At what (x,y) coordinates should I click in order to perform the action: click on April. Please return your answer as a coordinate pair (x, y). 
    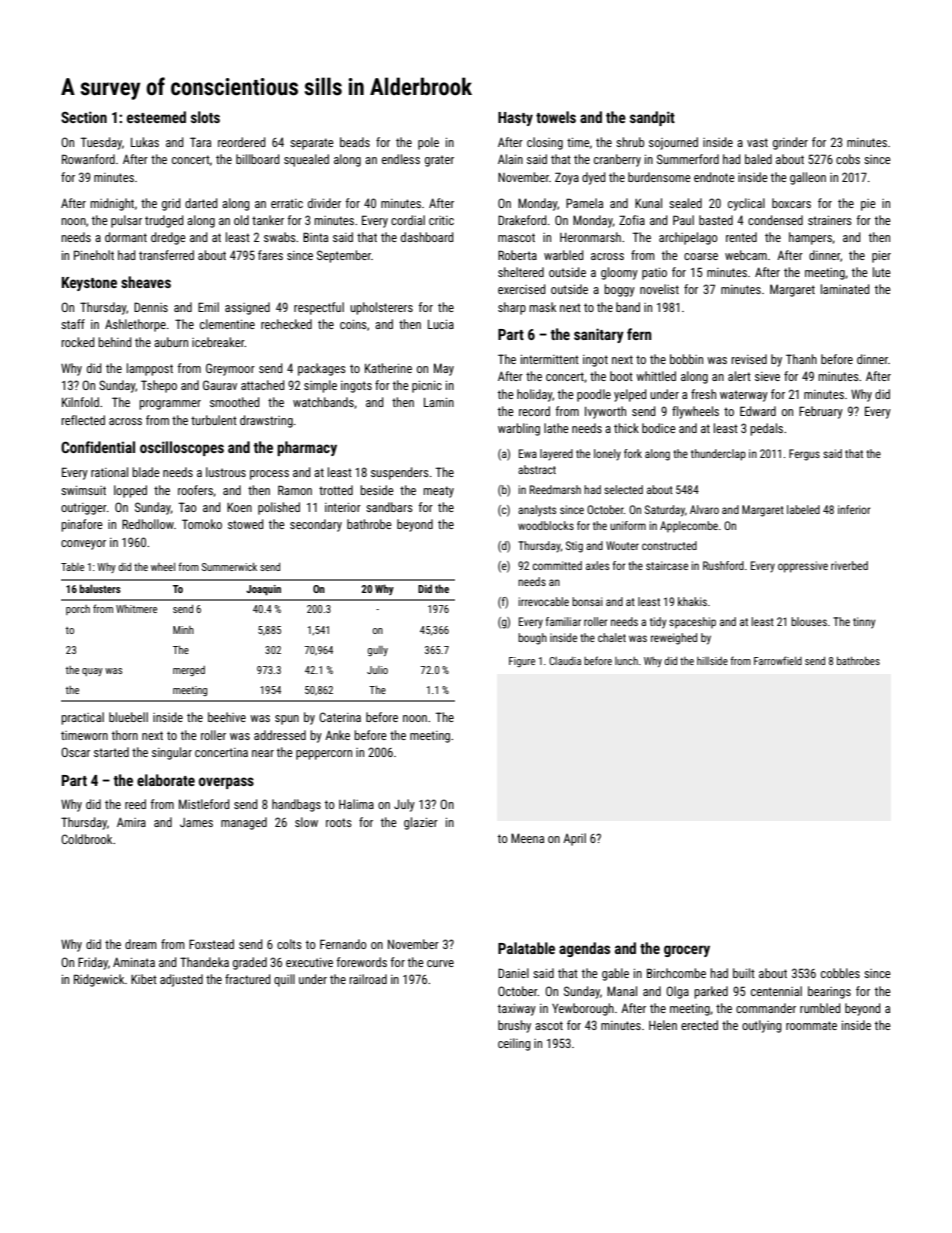
    Looking at the image, I should click on (574, 839).
